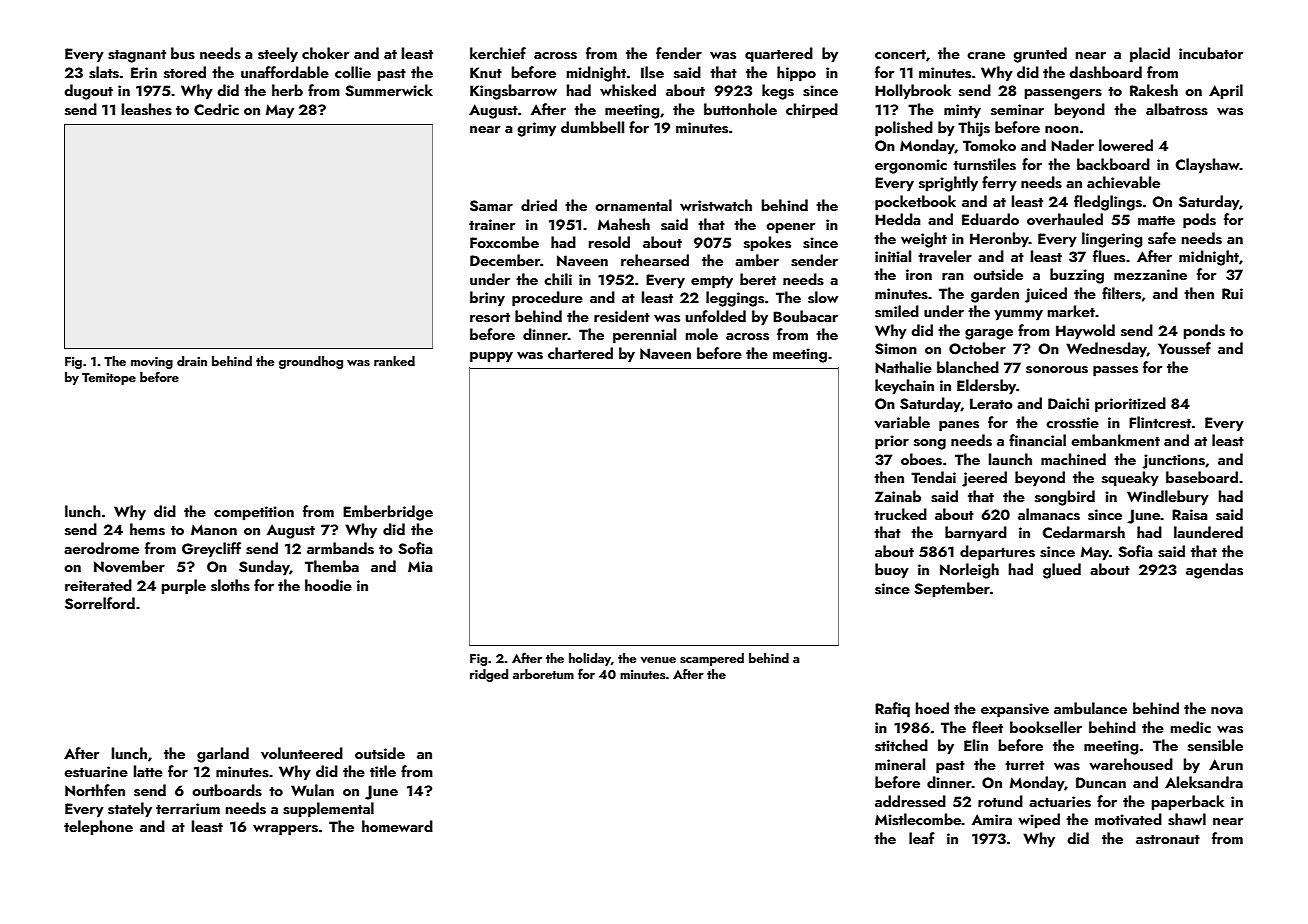 The image size is (1308, 924). I want to click on fender, so click(679, 53).
